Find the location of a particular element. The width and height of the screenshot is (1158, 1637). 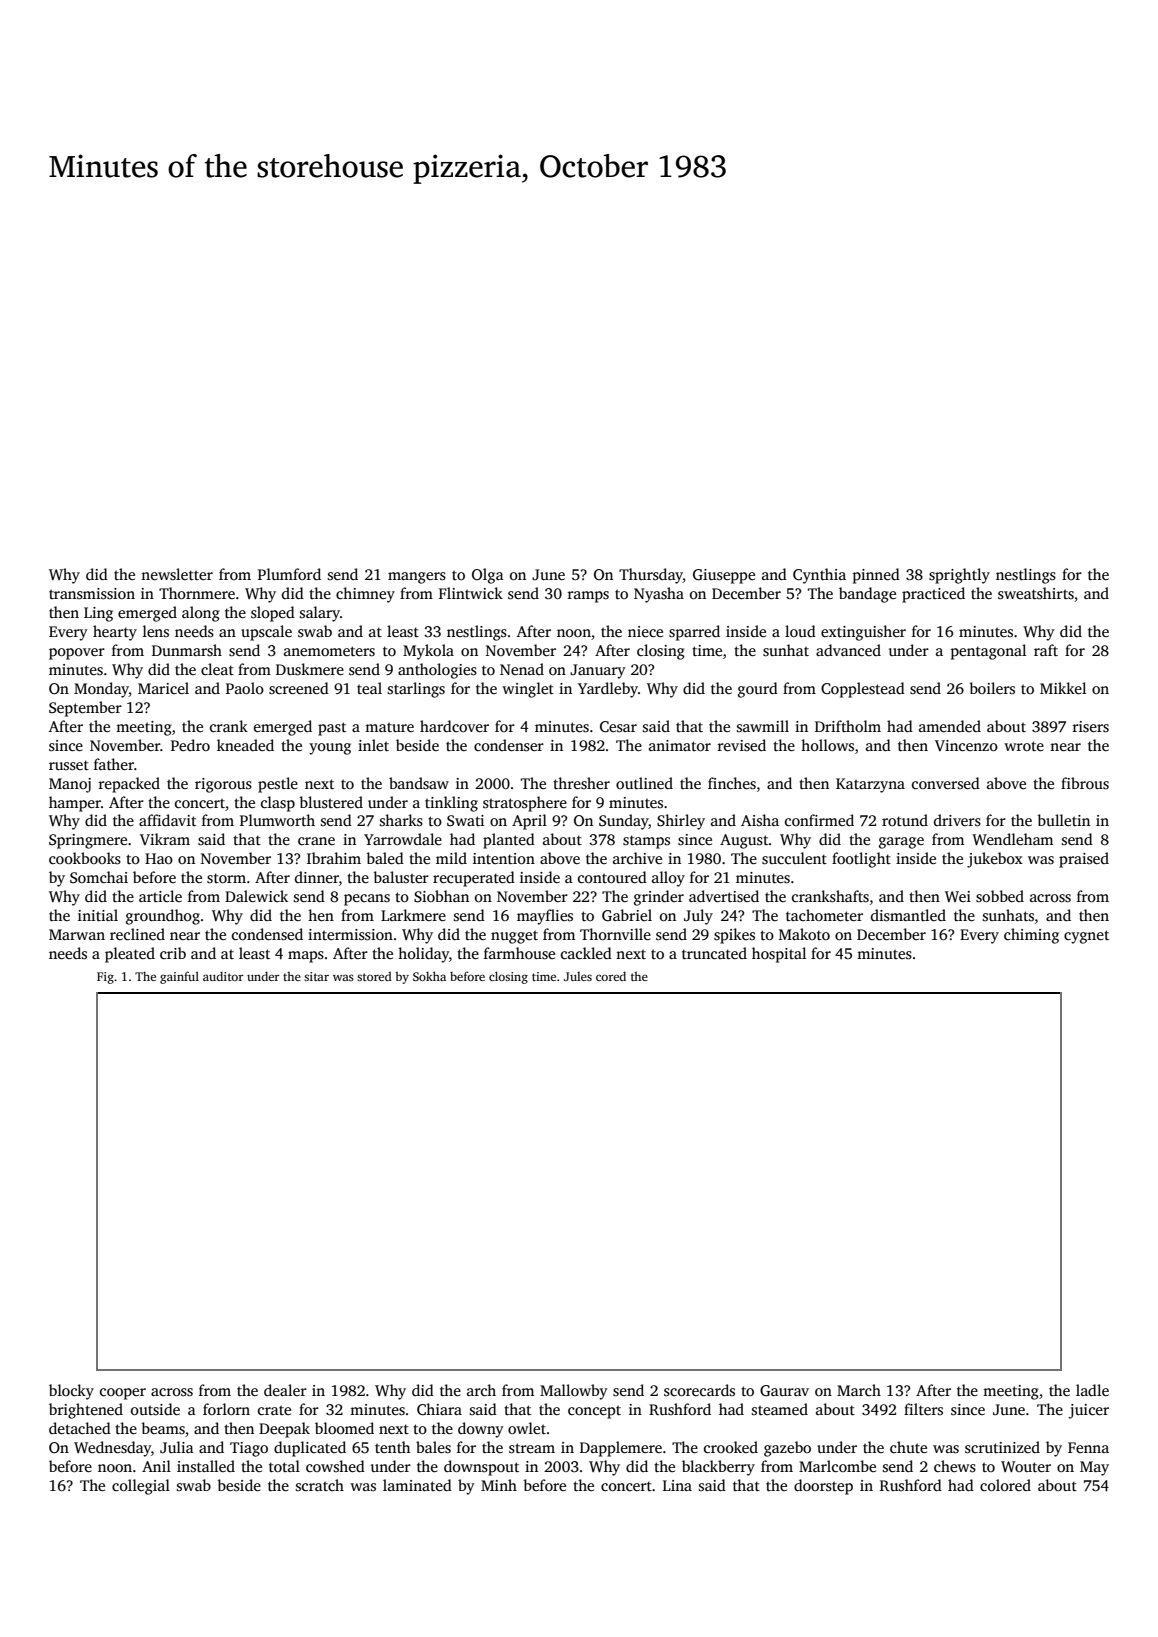

pestle is located at coordinates (278, 785).
